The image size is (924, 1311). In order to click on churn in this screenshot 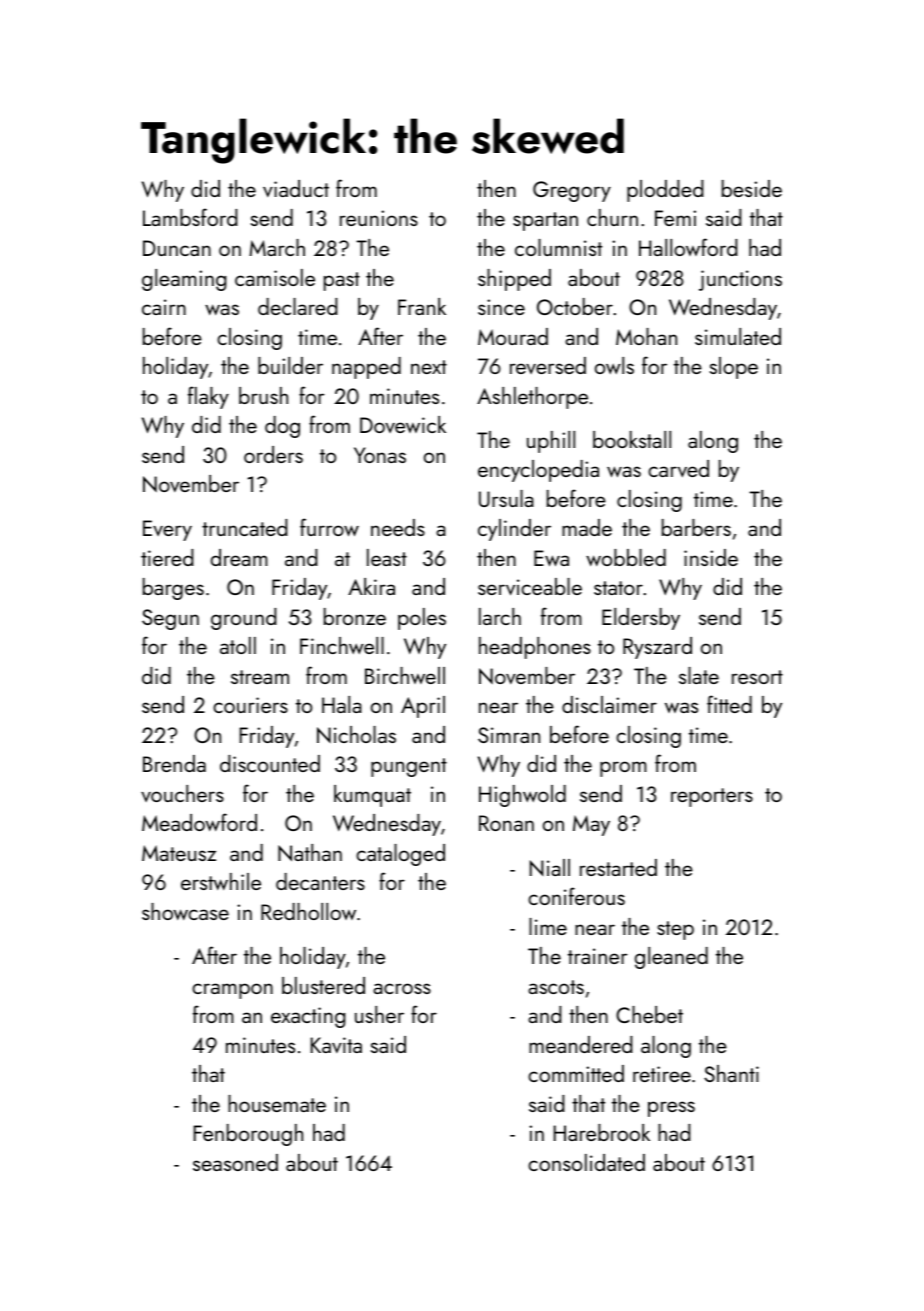, I will do `click(612, 217)`.
